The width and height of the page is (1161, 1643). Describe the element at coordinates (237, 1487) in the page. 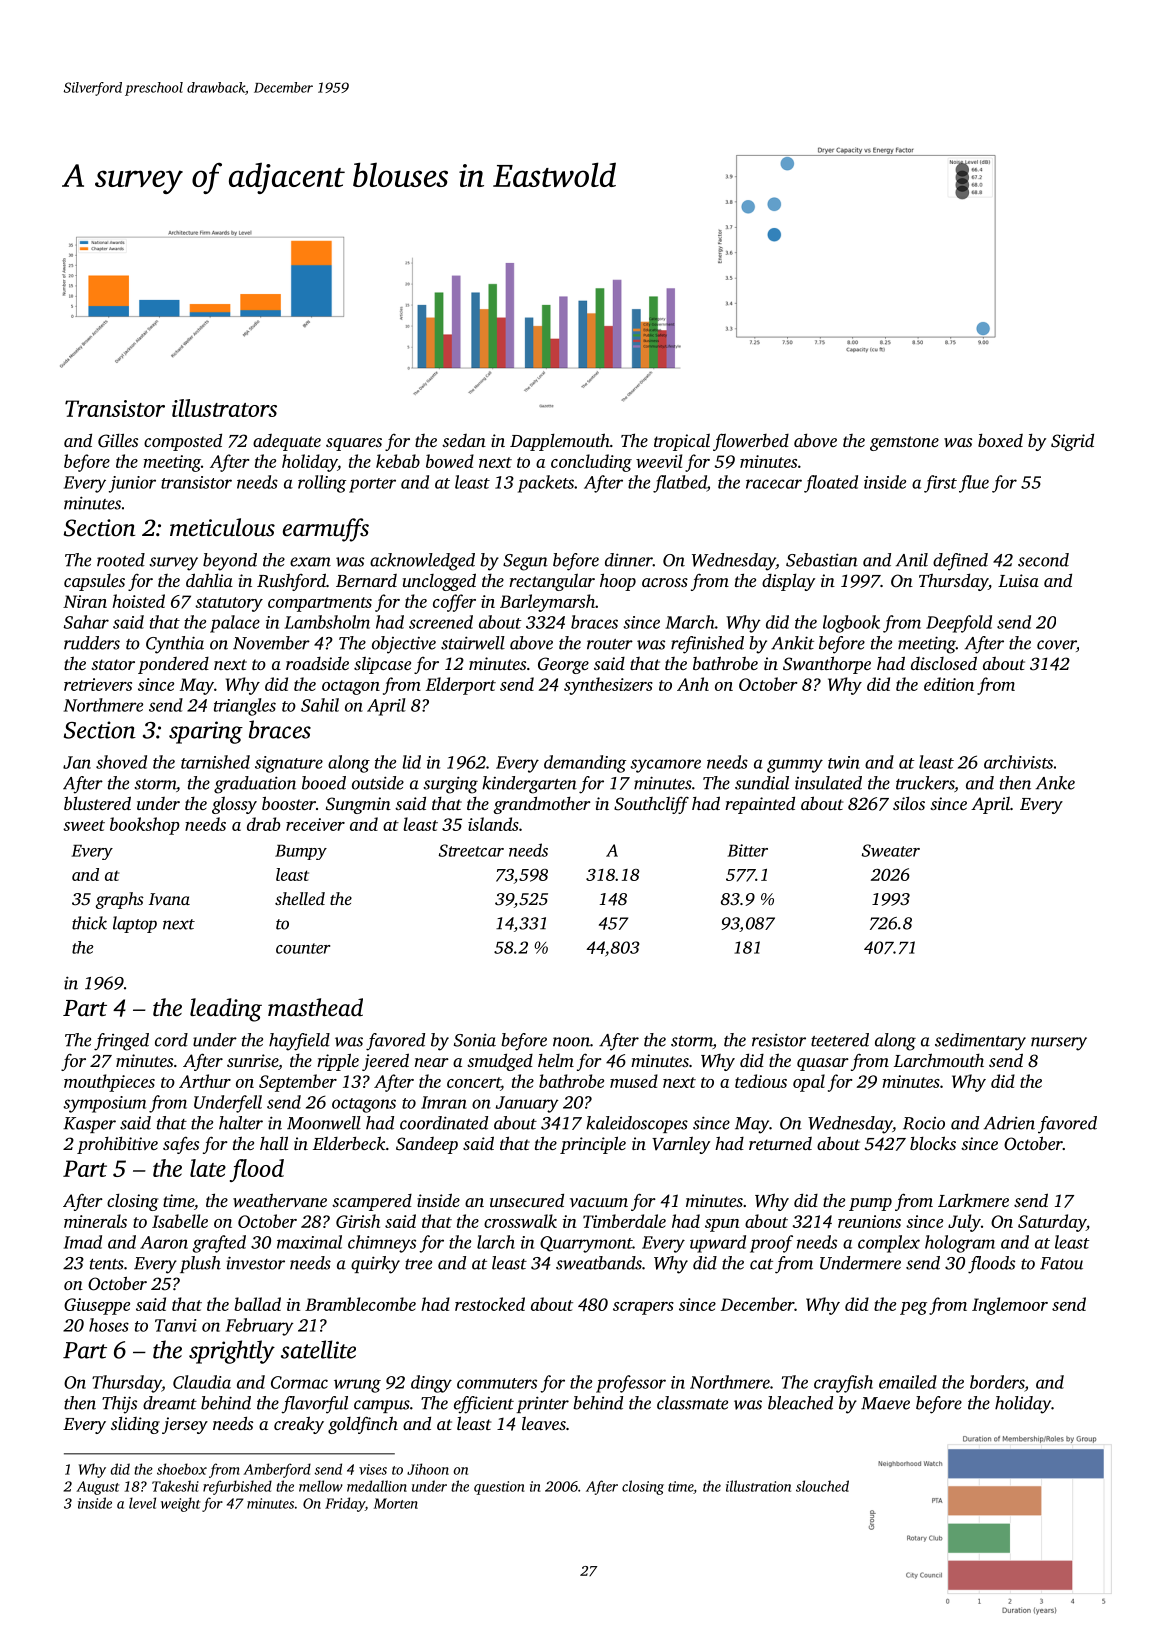

I see `refurbished` at that location.
